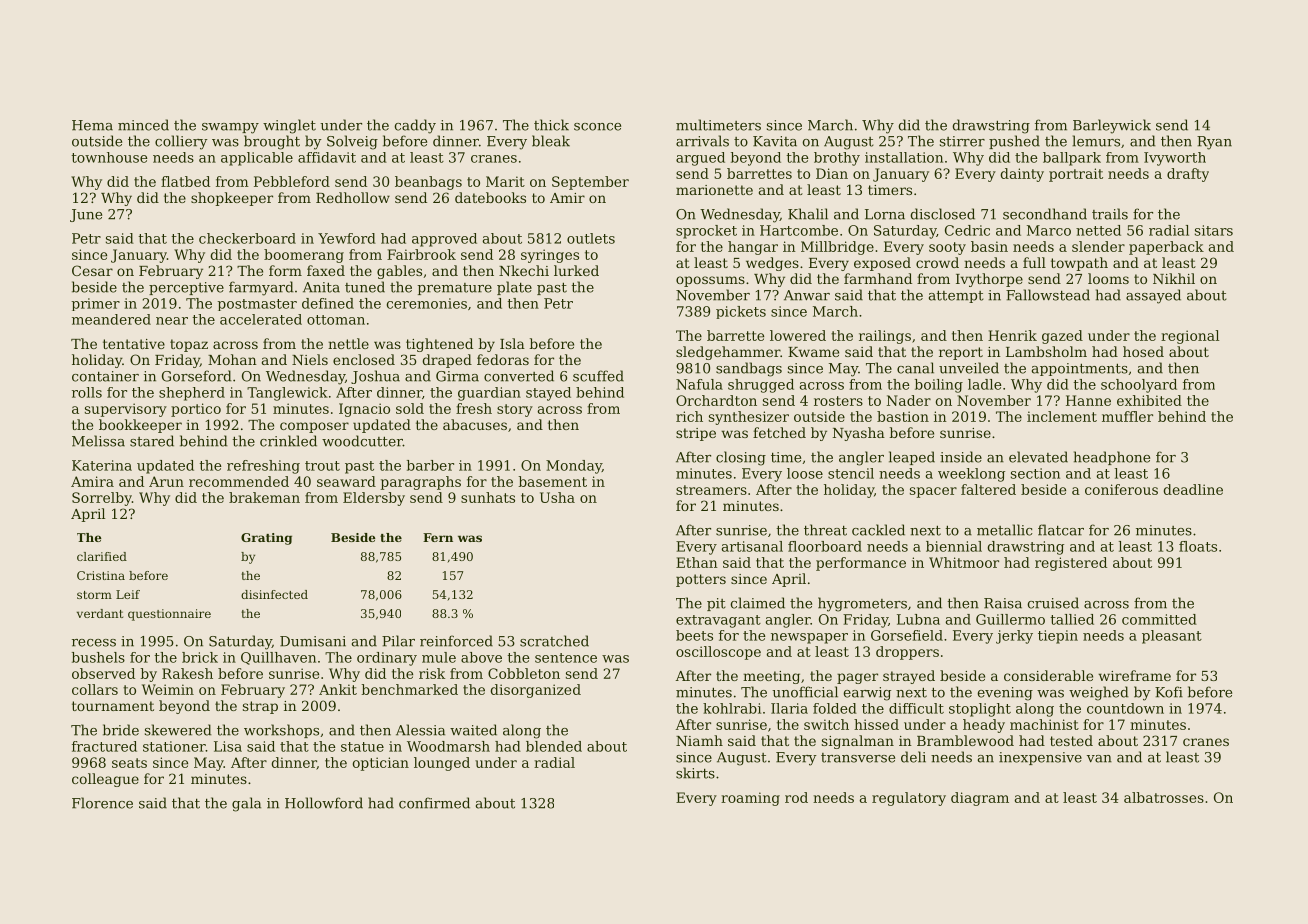 The height and width of the screenshot is (924, 1308). What do you see at coordinates (152, 441) in the screenshot?
I see `stared` at bounding box center [152, 441].
